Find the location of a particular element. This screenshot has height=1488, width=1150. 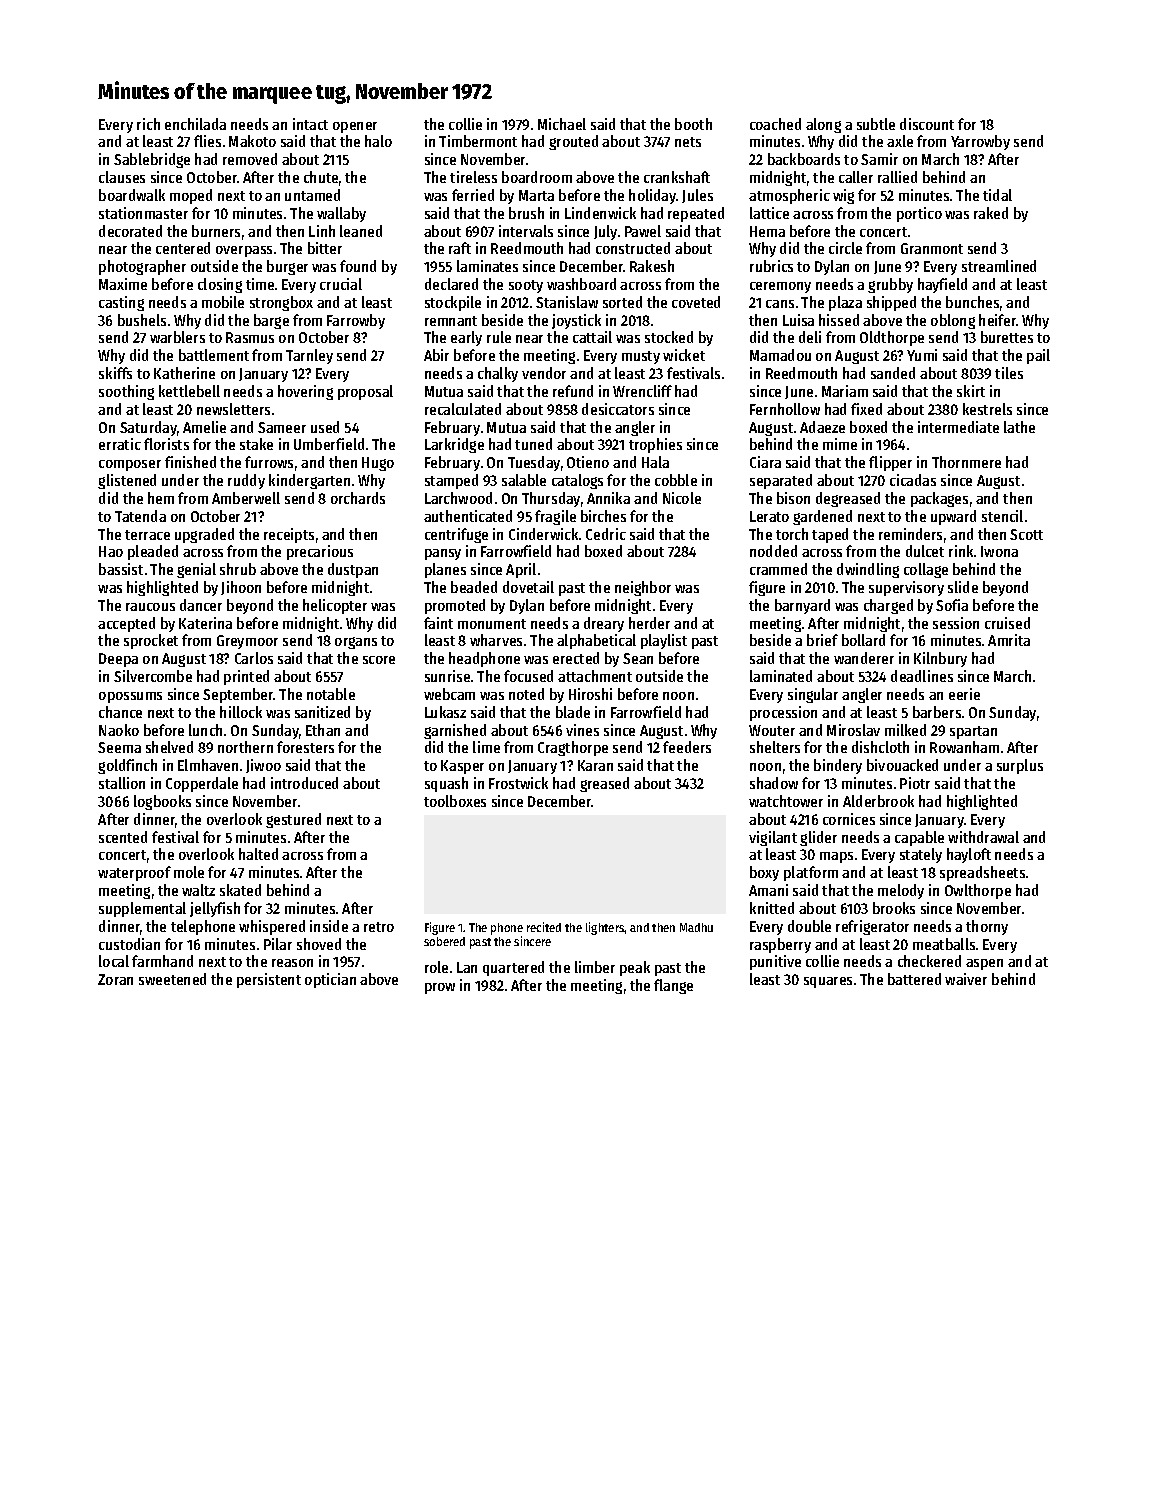

score is located at coordinates (379, 660).
